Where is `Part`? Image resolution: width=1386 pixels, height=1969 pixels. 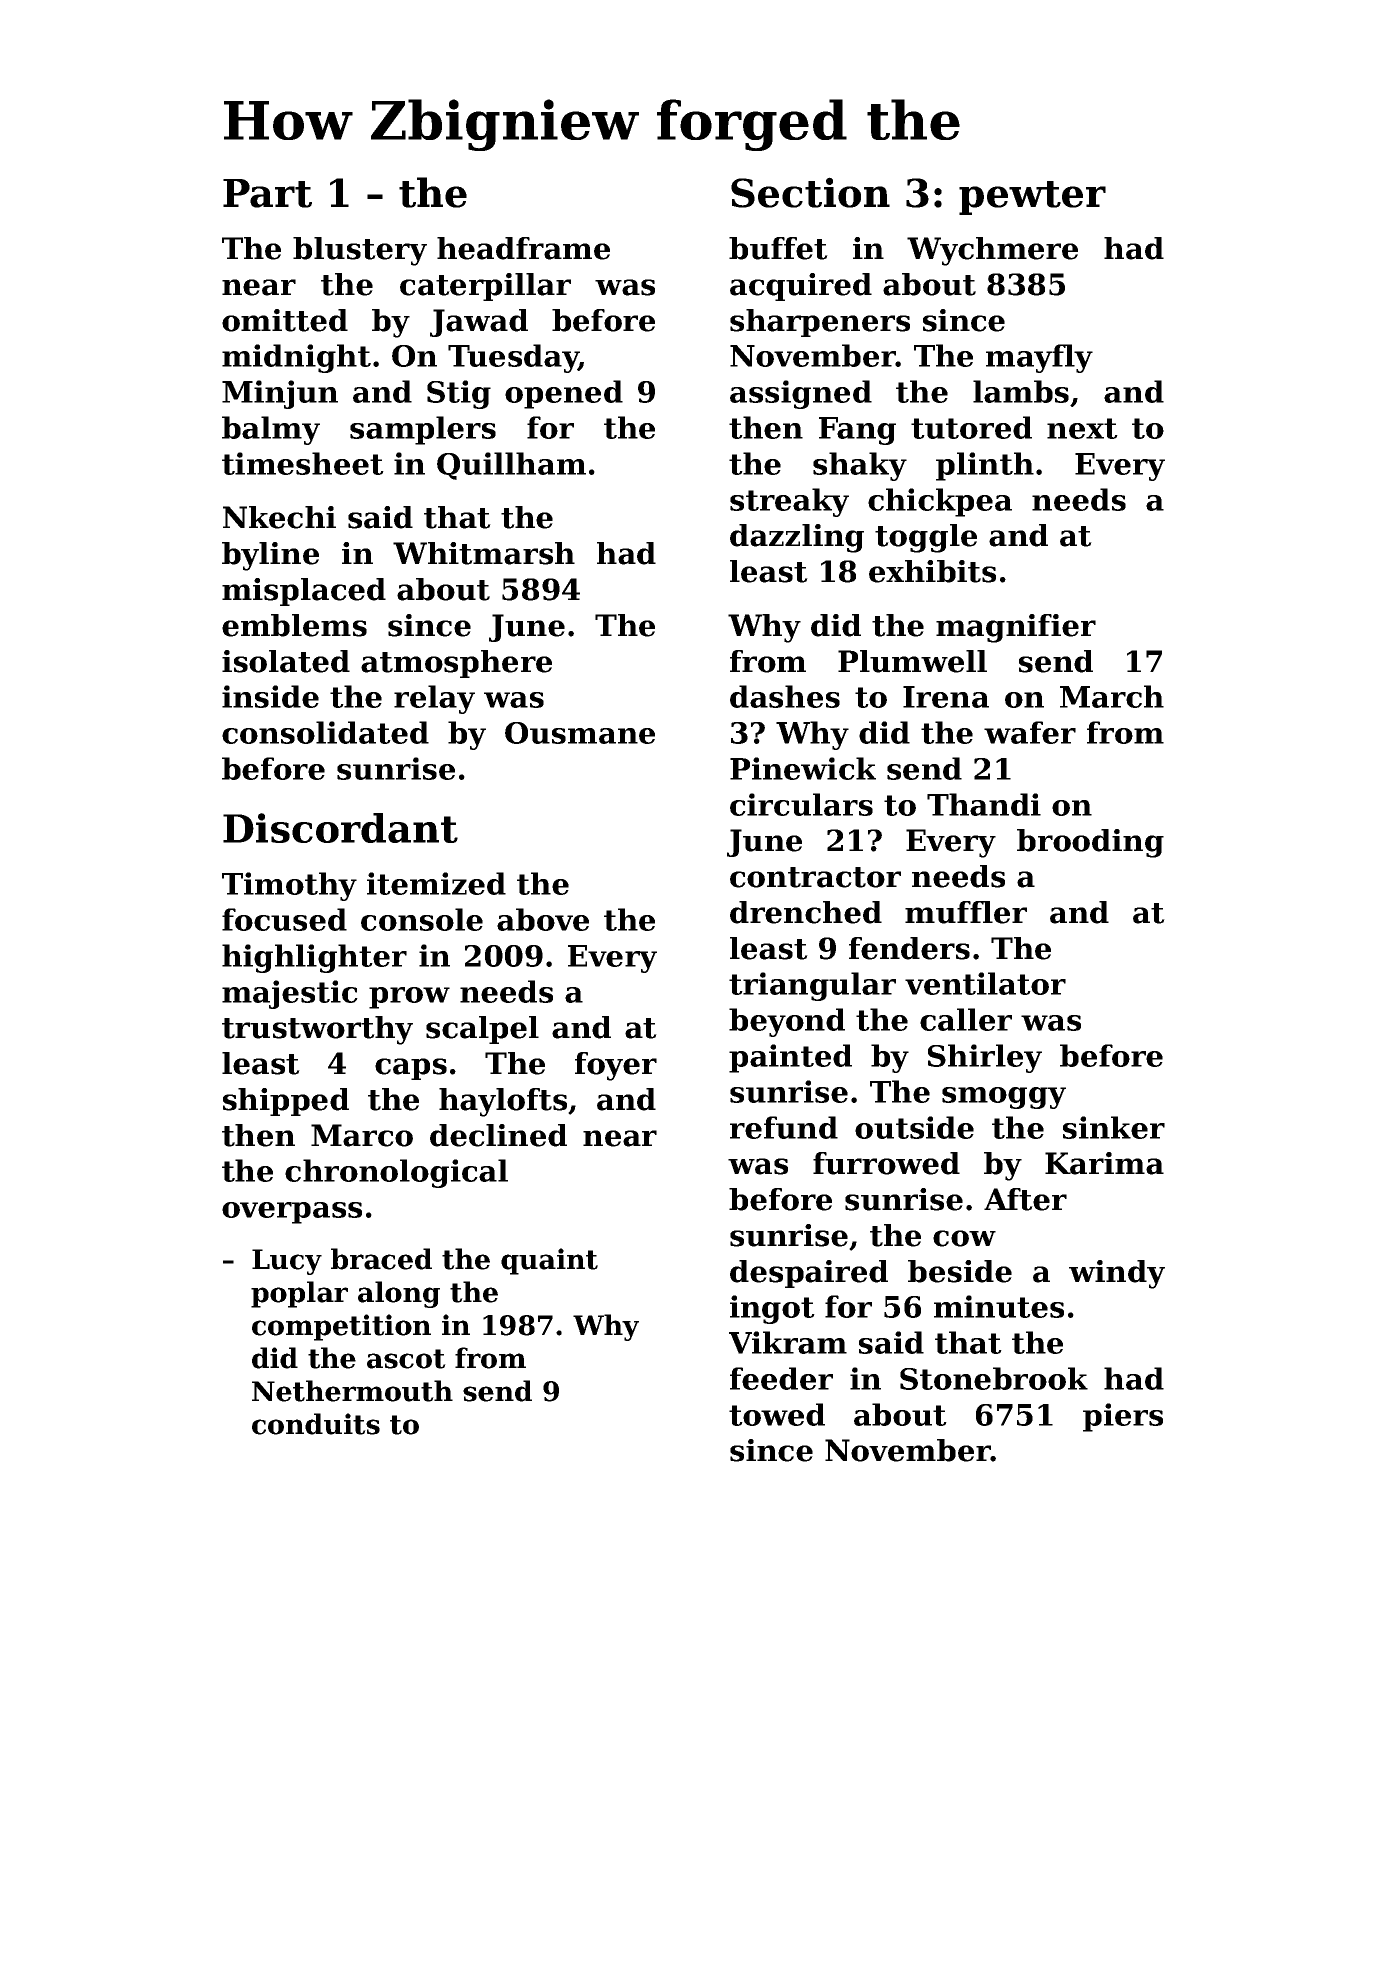 Part is located at coordinates (267, 193).
